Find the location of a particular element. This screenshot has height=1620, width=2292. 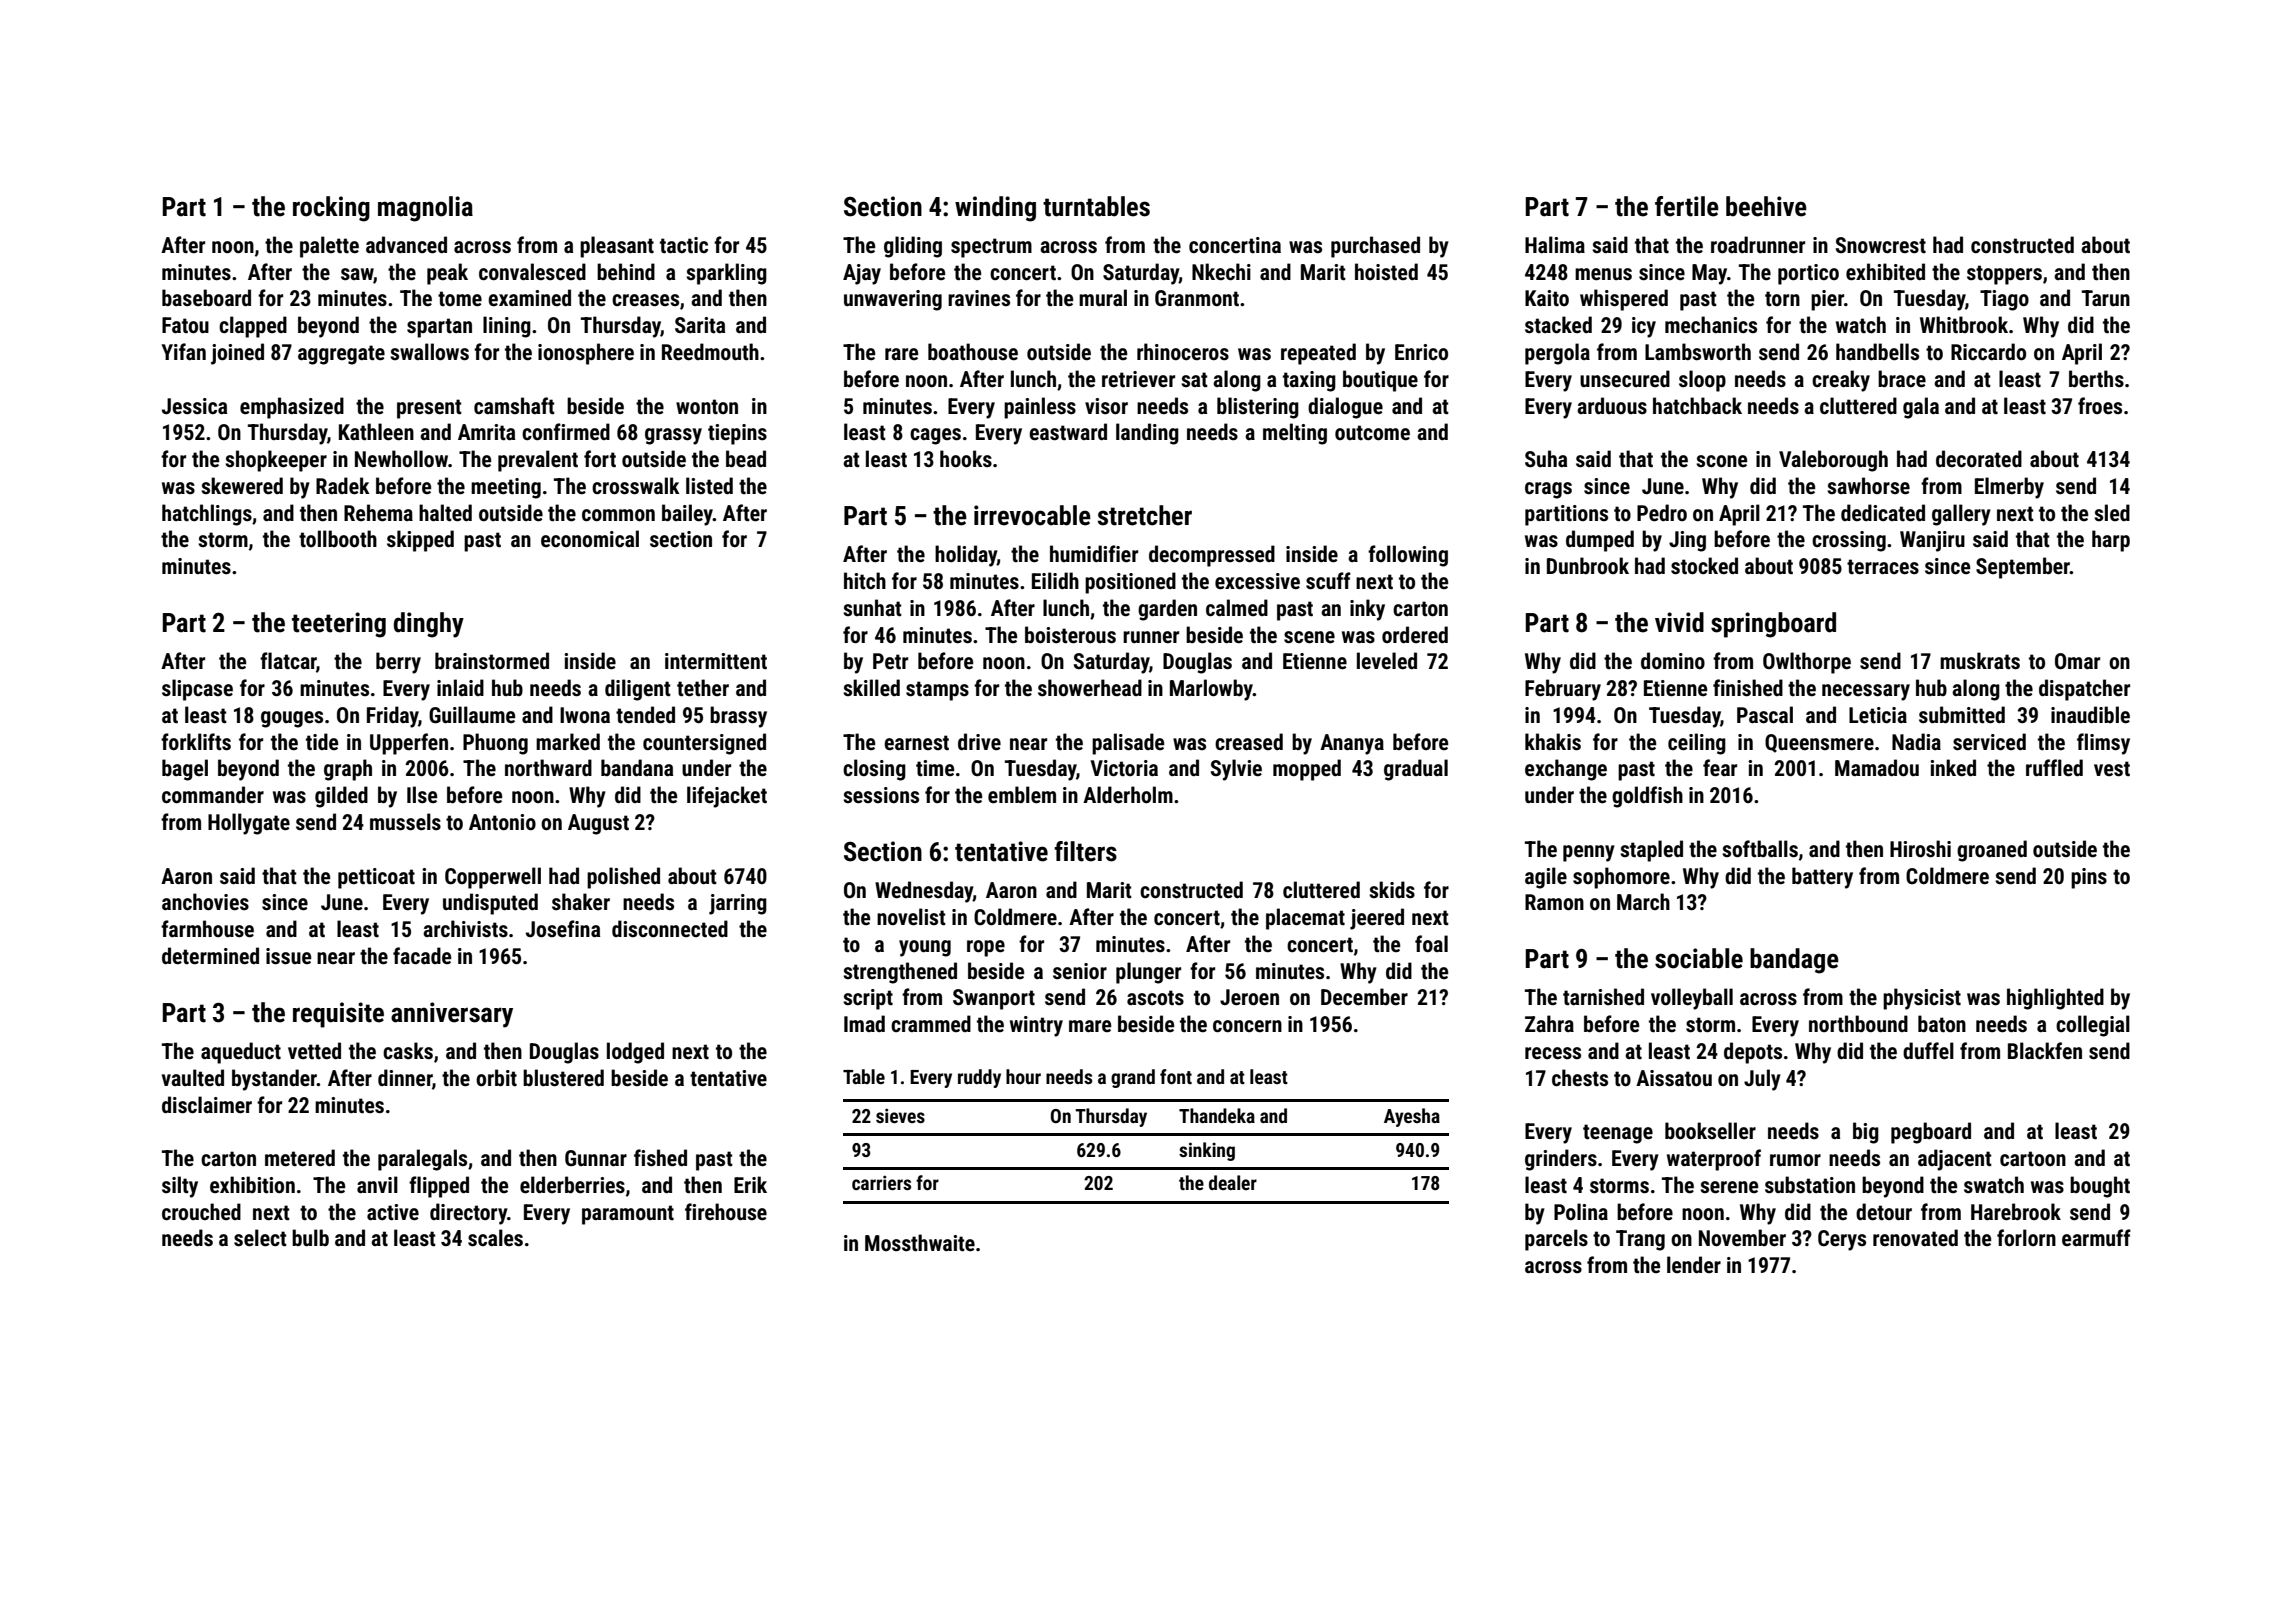

Snowcrest is located at coordinates (1881, 245).
